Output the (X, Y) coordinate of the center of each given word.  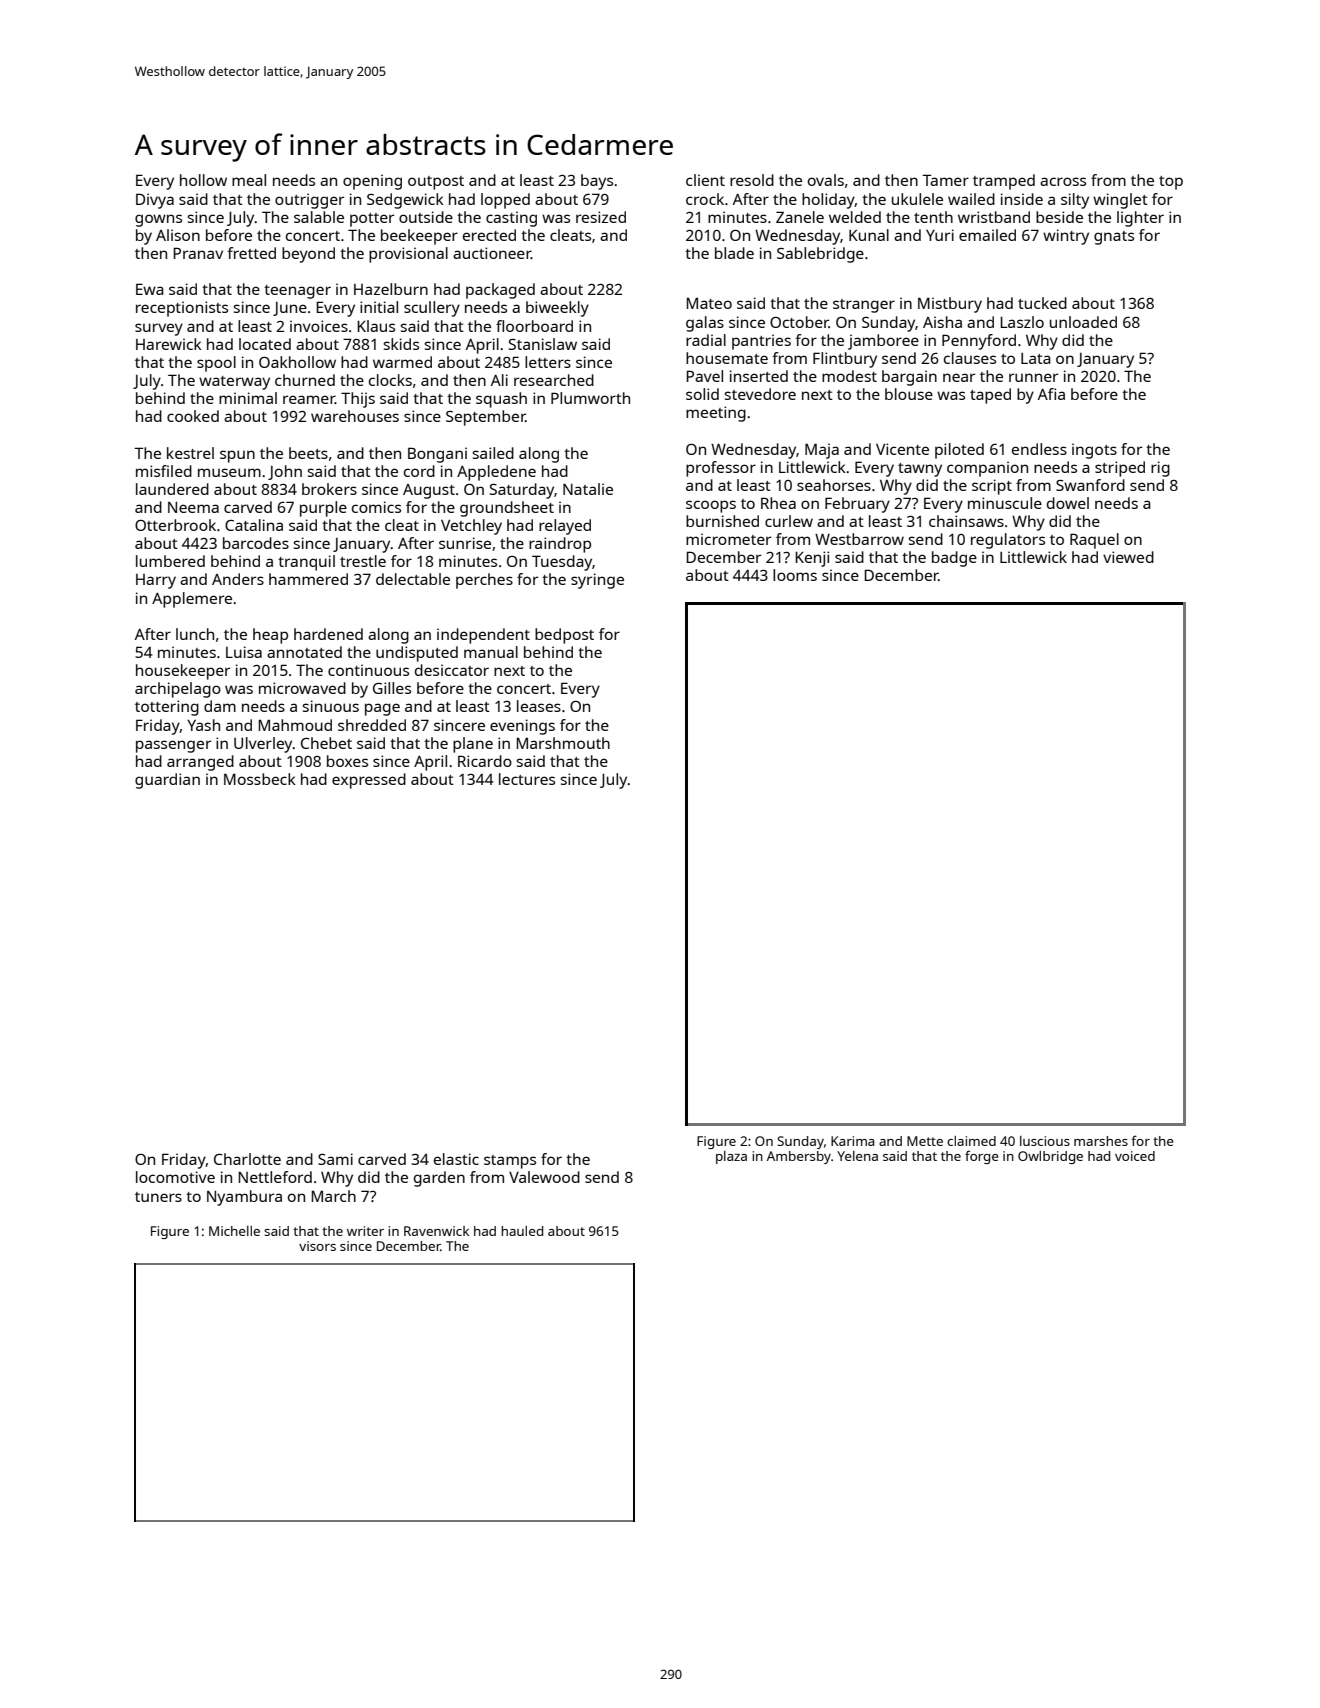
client (705, 180)
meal (249, 180)
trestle (363, 561)
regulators (1008, 541)
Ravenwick (436, 1231)
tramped (1004, 182)
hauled (522, 1231)
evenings (522, 727)
